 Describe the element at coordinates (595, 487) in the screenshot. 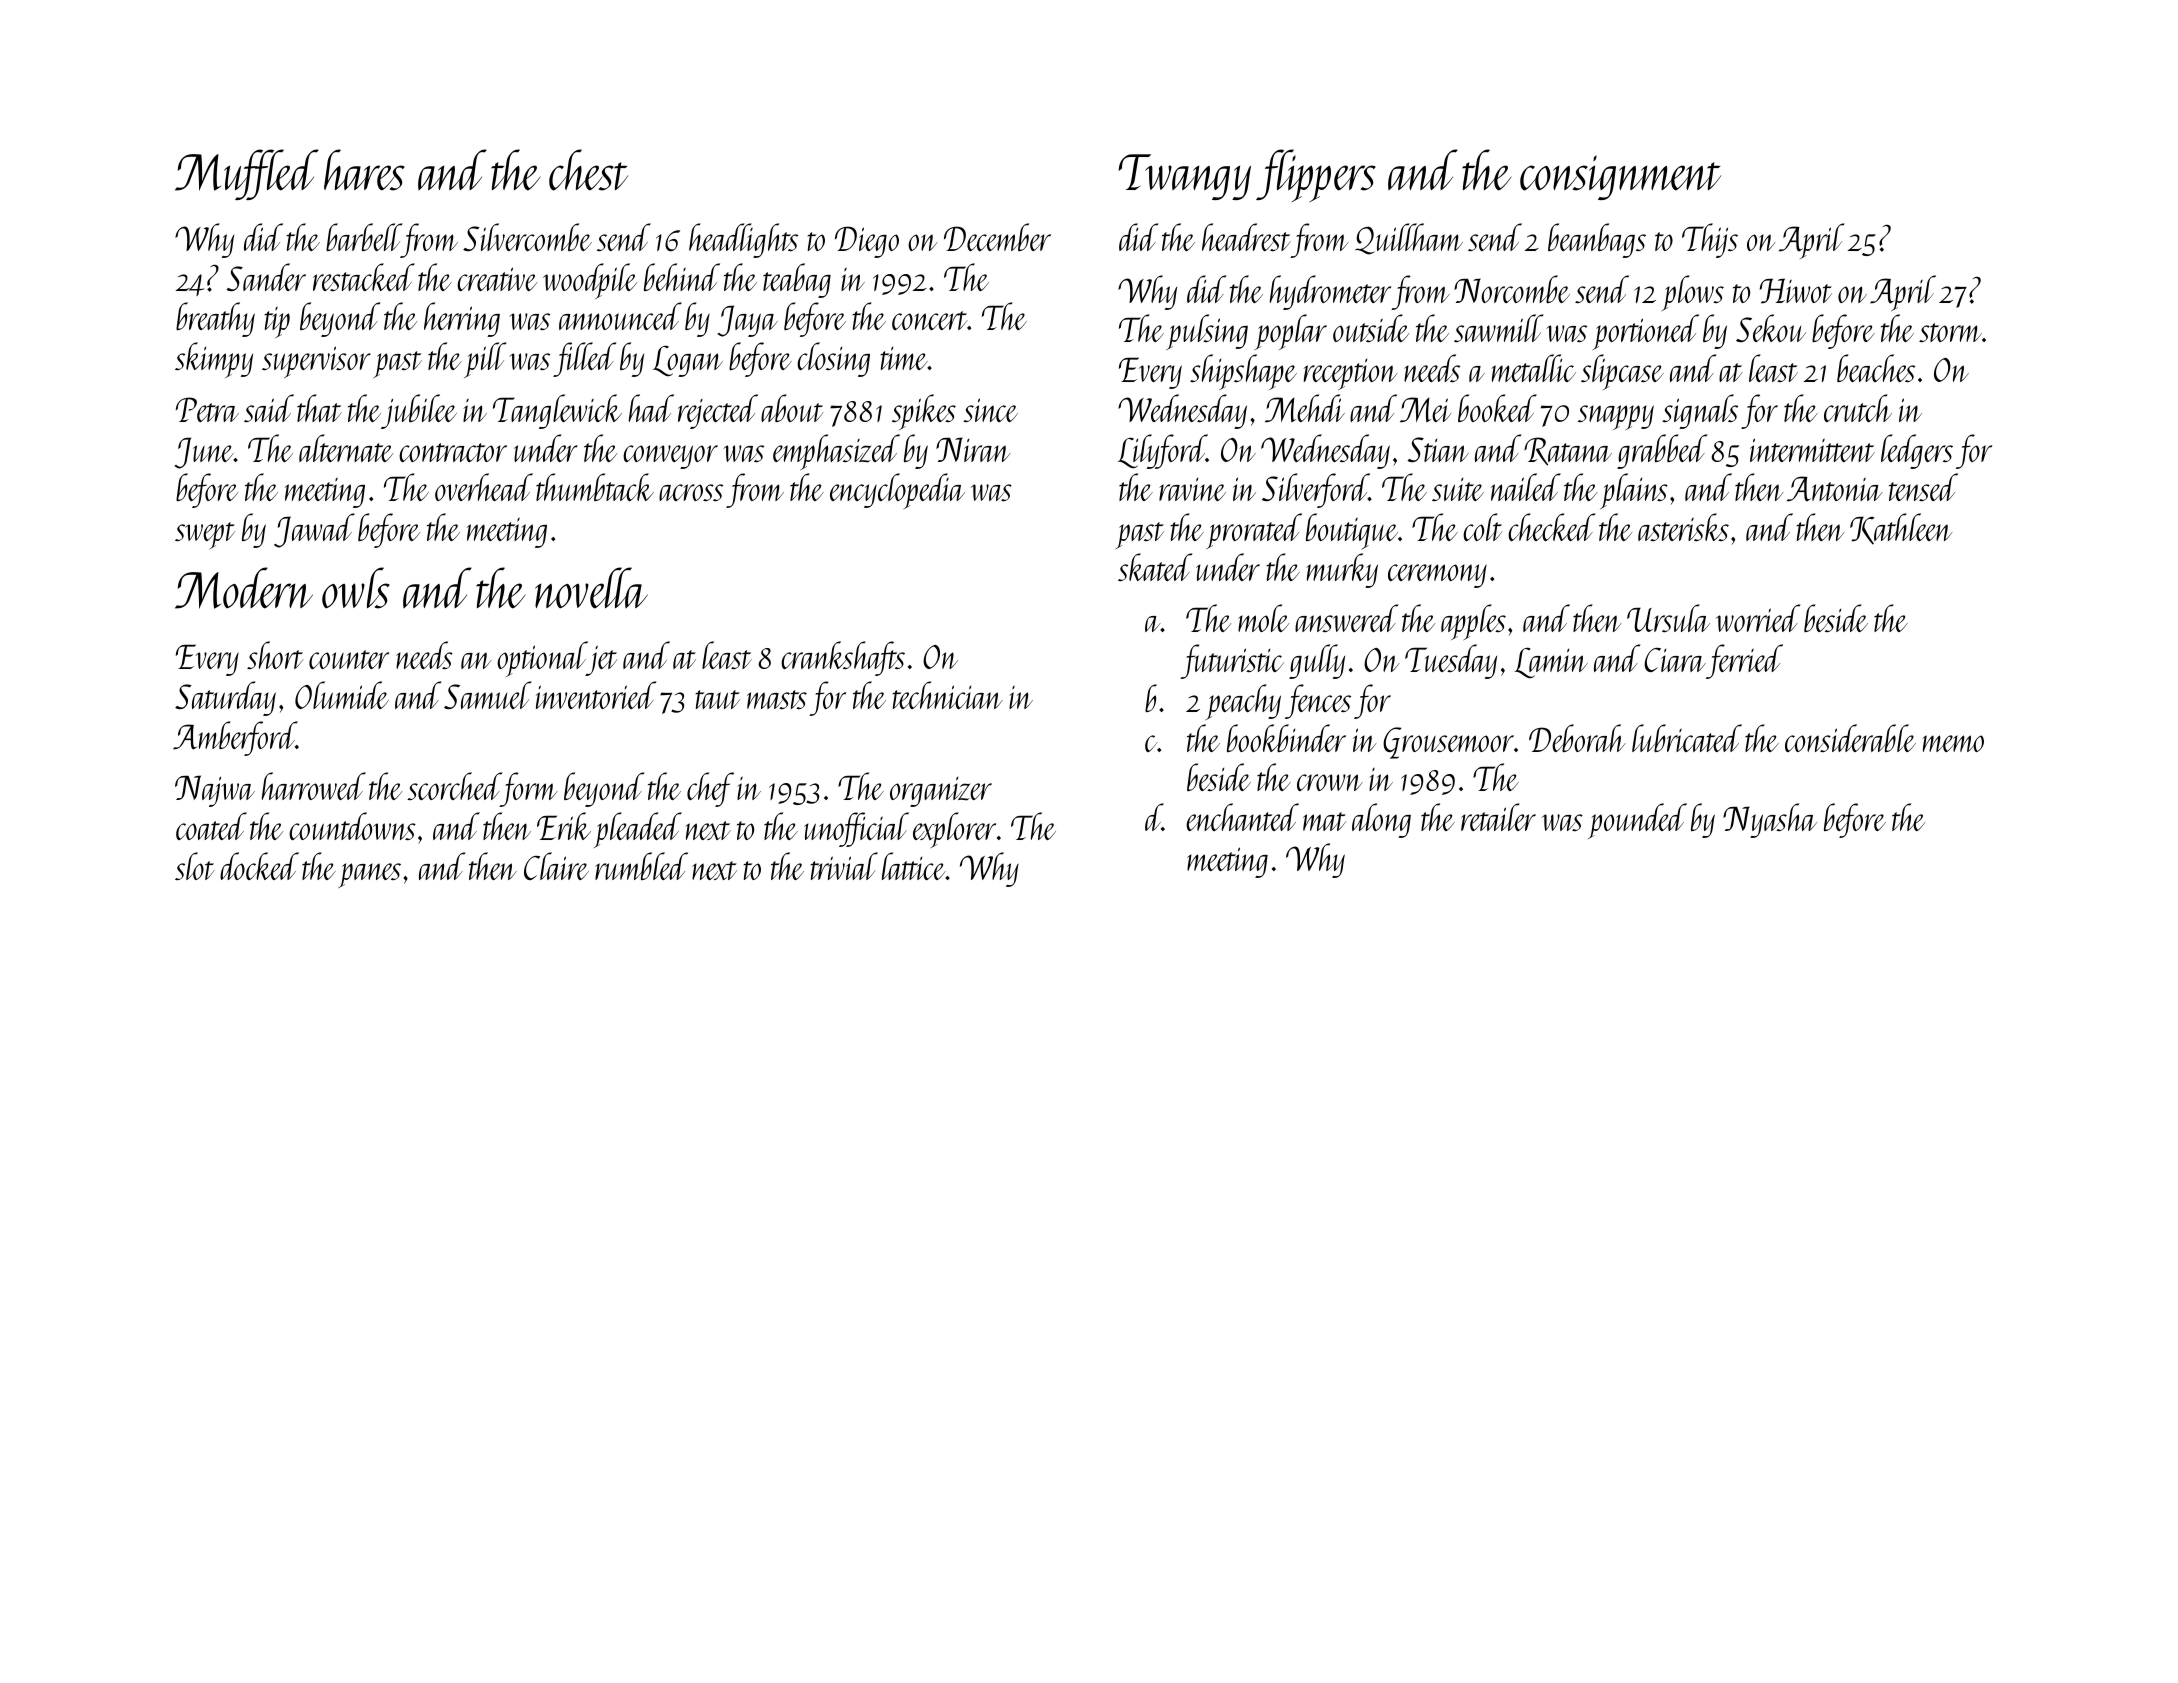

I see `thumbtack` at that location.
